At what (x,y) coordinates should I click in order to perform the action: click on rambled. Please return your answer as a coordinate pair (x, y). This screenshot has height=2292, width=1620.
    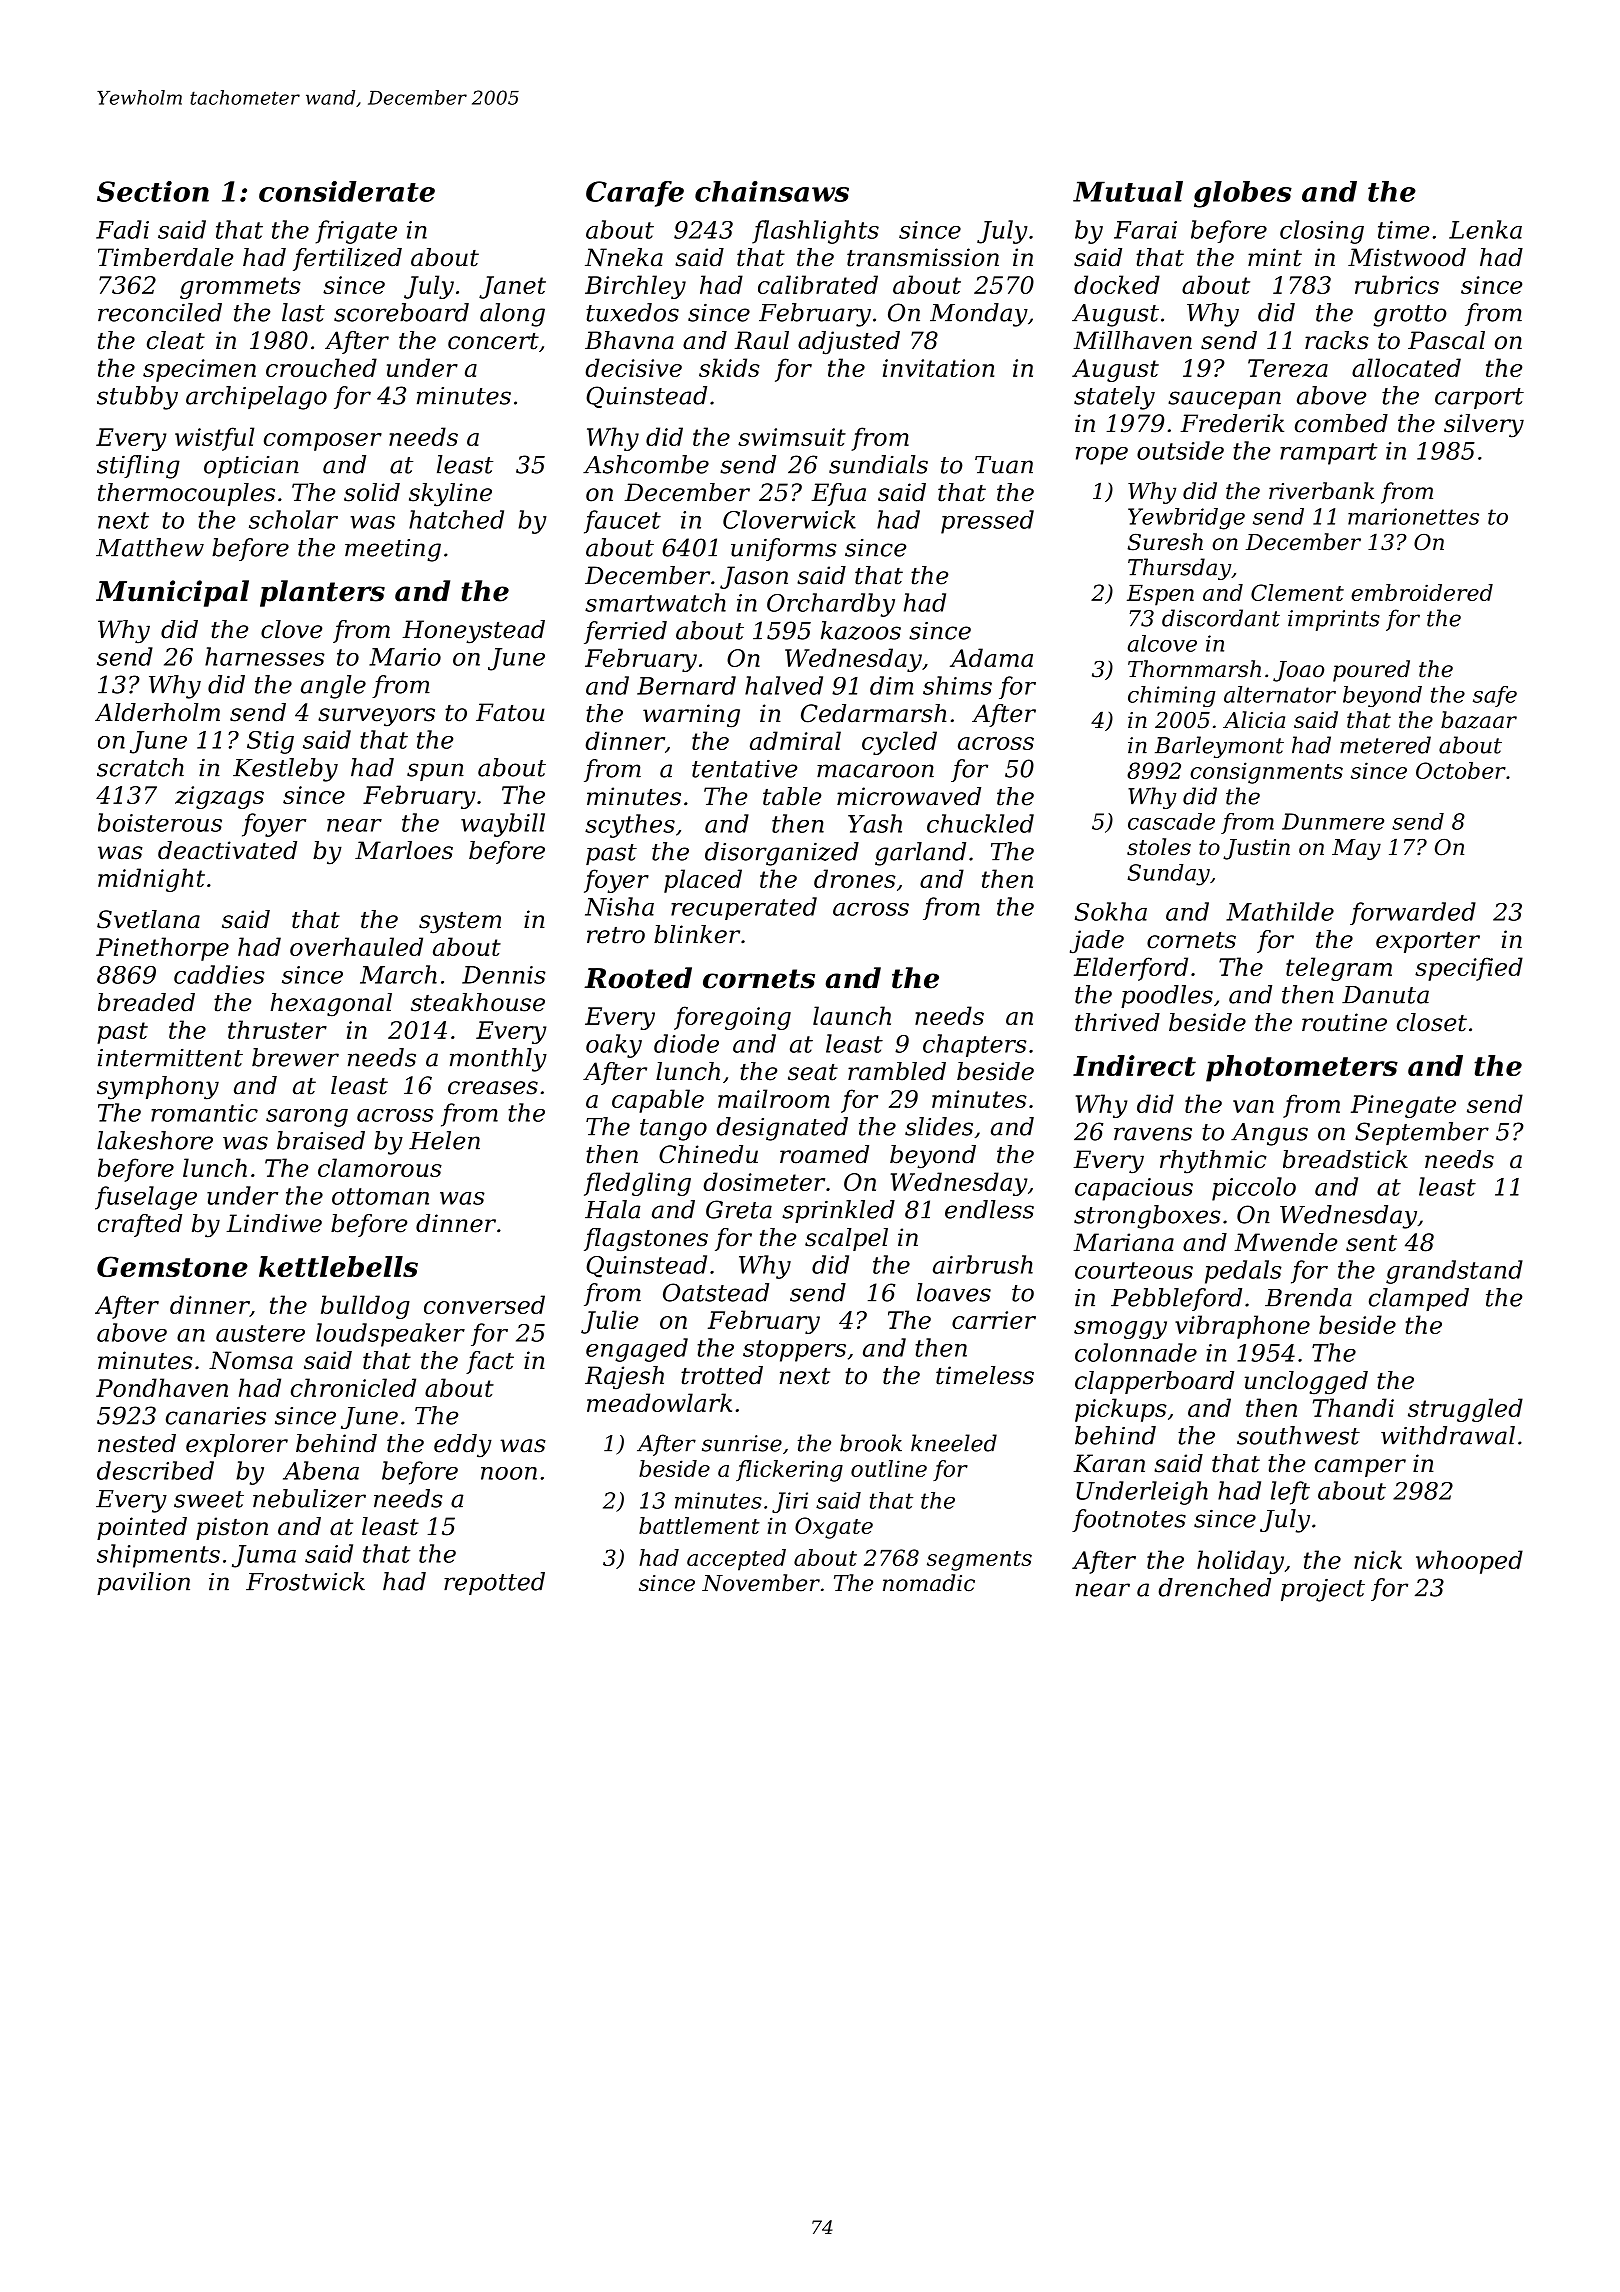
    Looking at the image, I should click on (897, 1071).
